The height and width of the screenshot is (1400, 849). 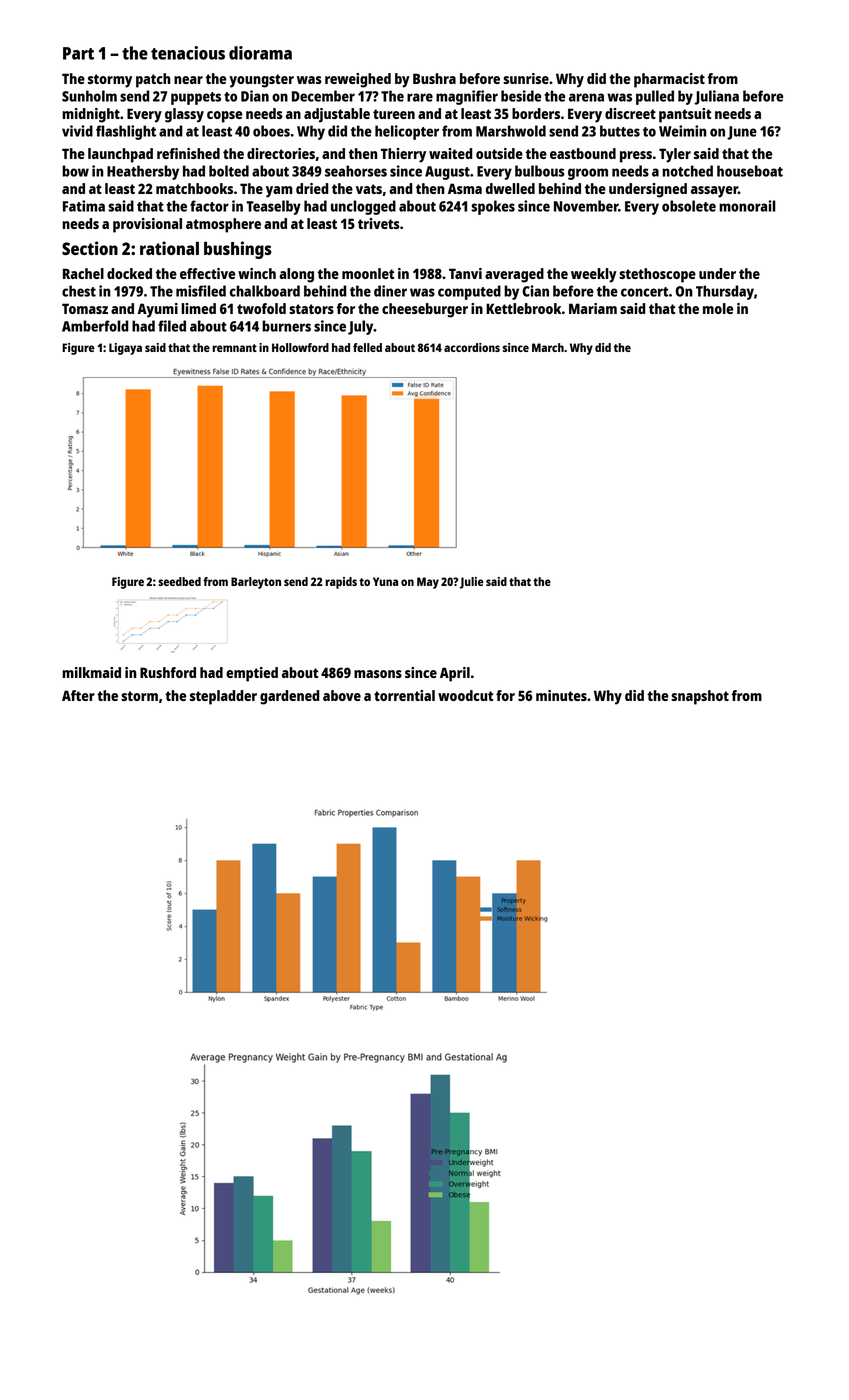 What do you see at coordinates (223, 697) in the screenshot?
I see `stepladder` at bounding box center [223, 697].
